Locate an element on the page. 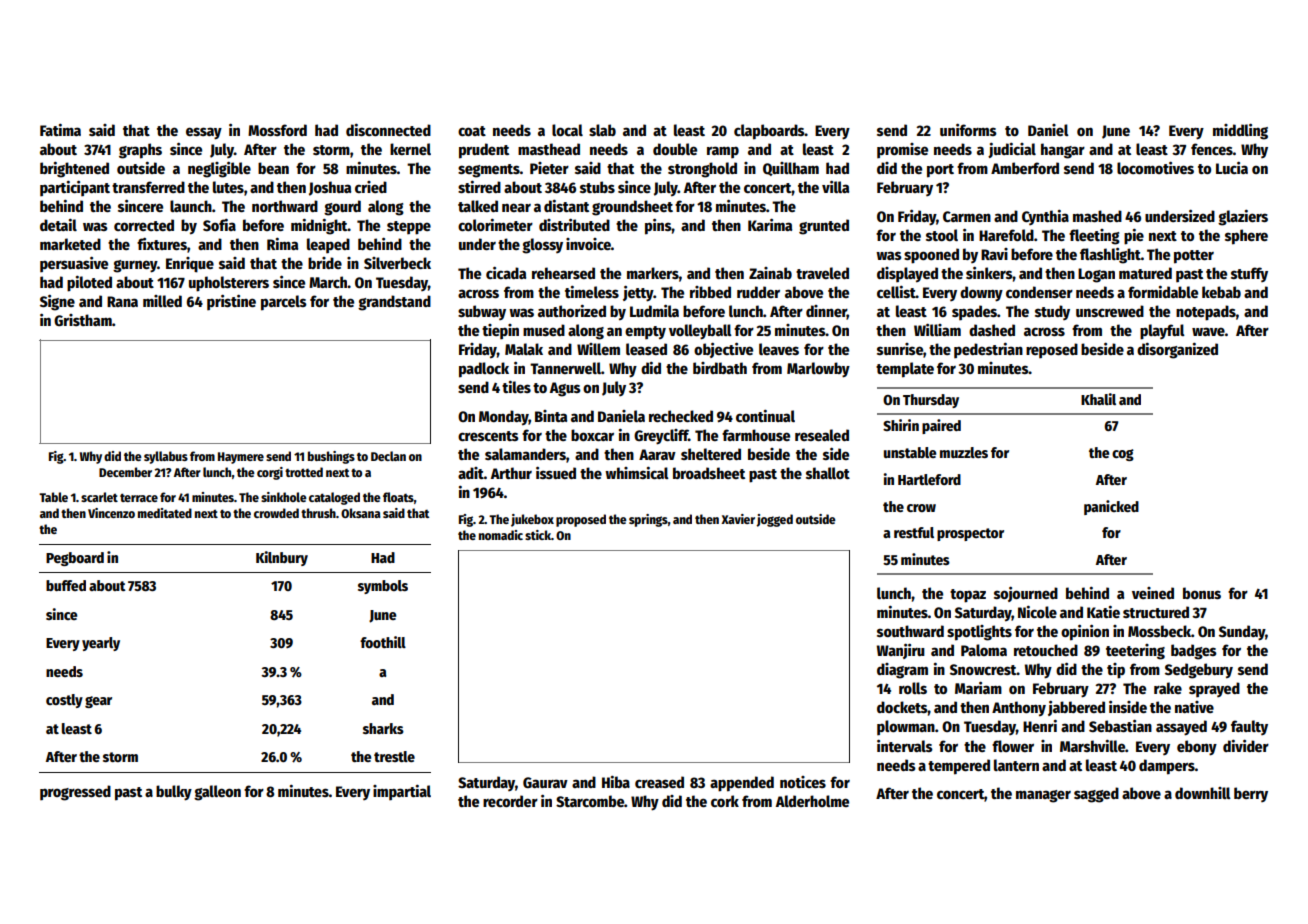  Fatima is located at coordinates (60, 130).
